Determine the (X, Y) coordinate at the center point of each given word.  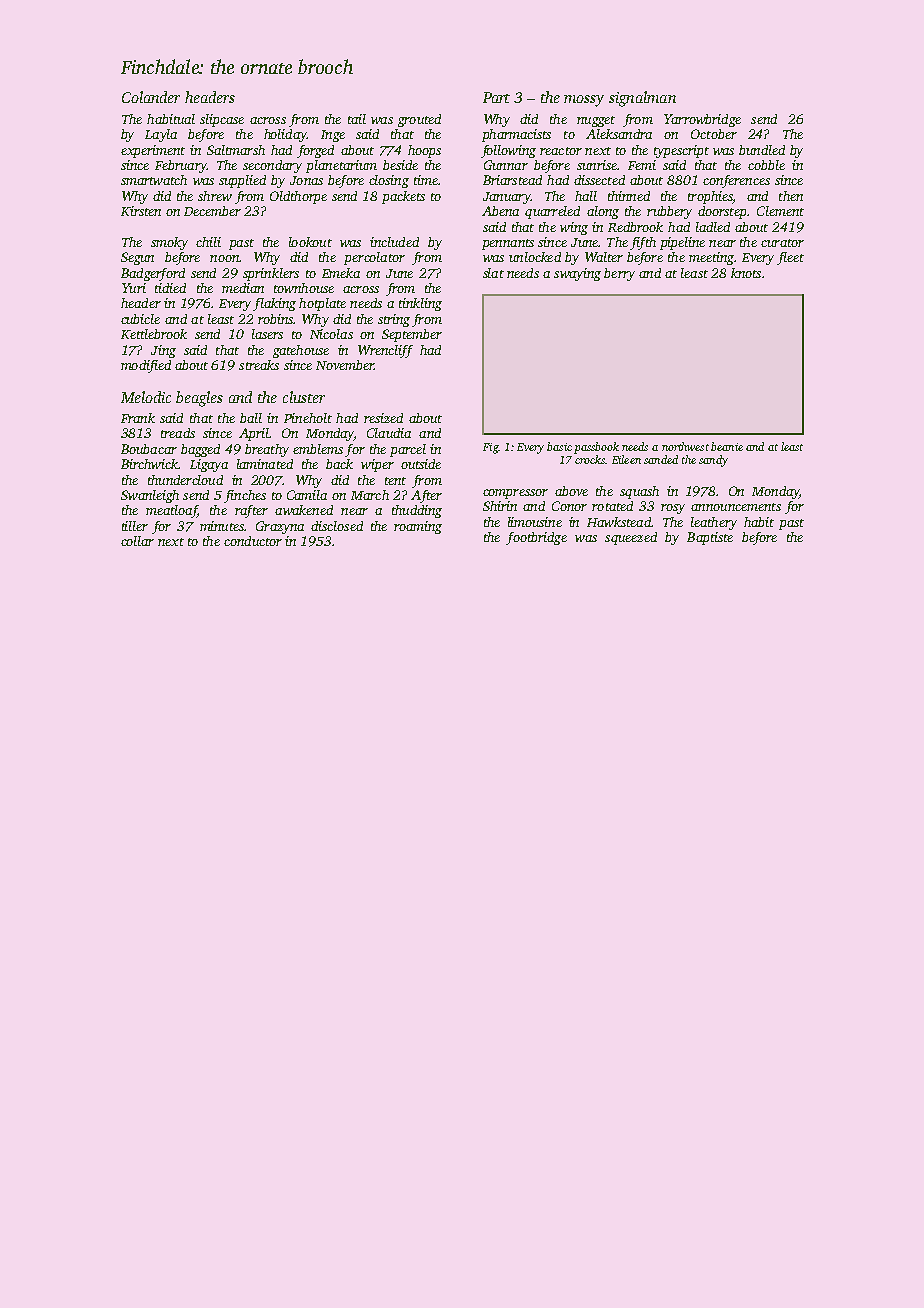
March (370, 495)
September (412, 335)
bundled (762, 150)
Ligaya (209, 465)
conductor (253, 541)
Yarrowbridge (702, 120)
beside (400, 165)
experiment (153, 151)
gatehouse (301, 351)
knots (746, 273)
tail (357, 119)
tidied (170, 288)
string (394, 320)
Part (496, 97)
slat (493, 273)
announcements (736, 507)
